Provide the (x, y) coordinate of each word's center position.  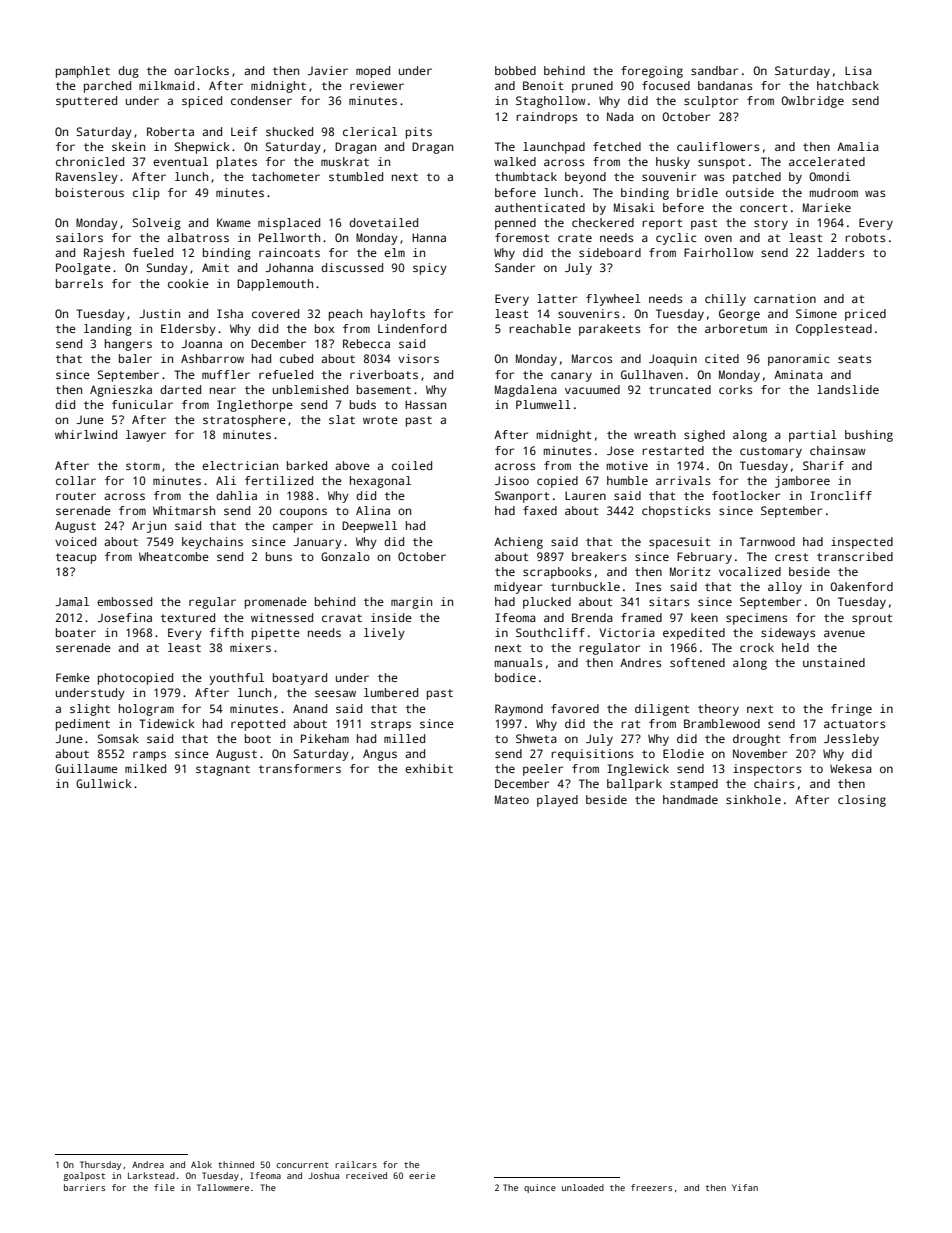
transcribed (855, 556)
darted (180, 389)
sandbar (714, 70)
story (771, 224)
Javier (327, 70)
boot (258, 738)
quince (540, 1188)
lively (384, 634)
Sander (515, 267)
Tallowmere (223, 1187)
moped (373, 72)
